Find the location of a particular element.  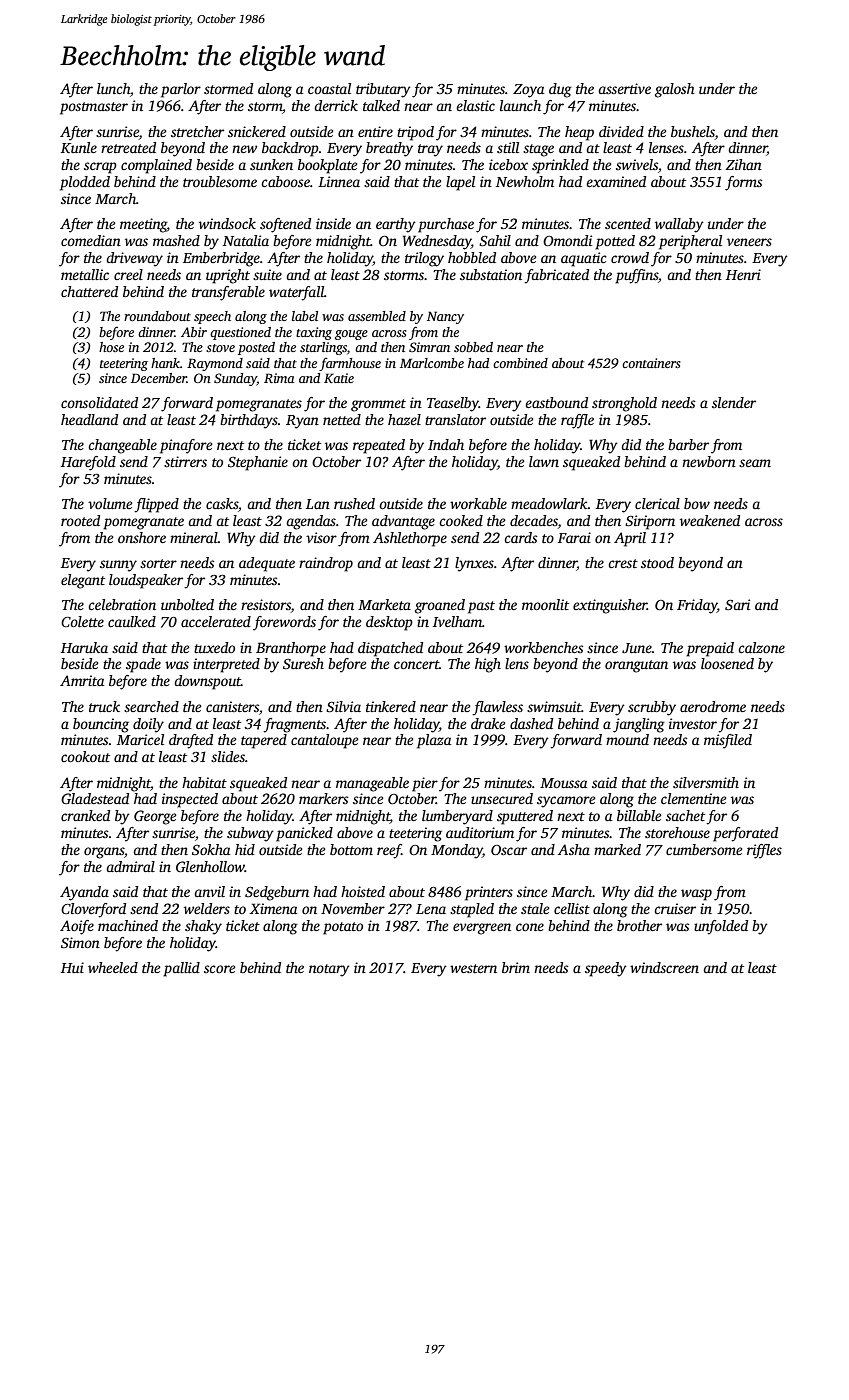

raffle is located at coordinates (577, 421).
